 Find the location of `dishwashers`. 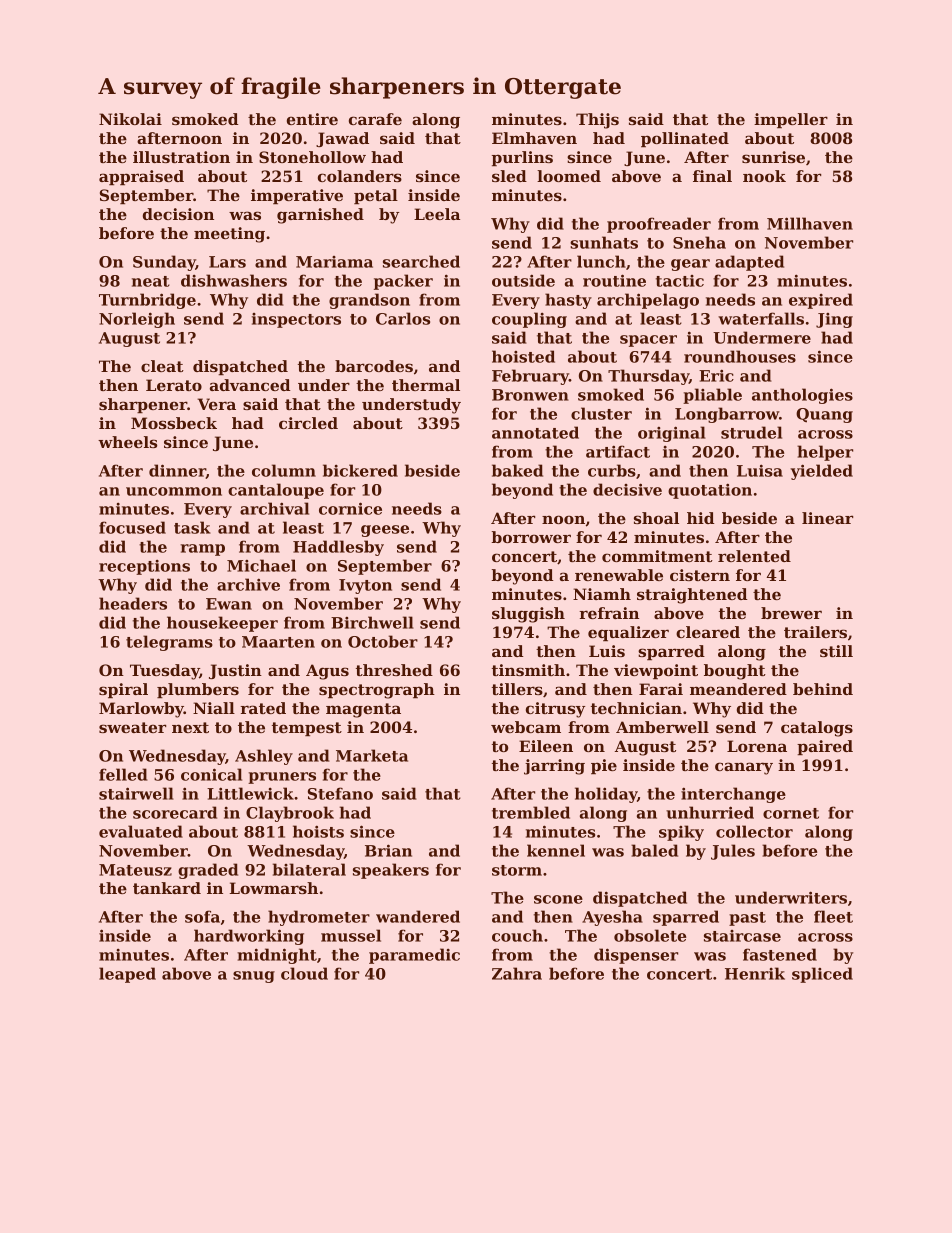

dishwashers is located at coordinates (234, 280).
